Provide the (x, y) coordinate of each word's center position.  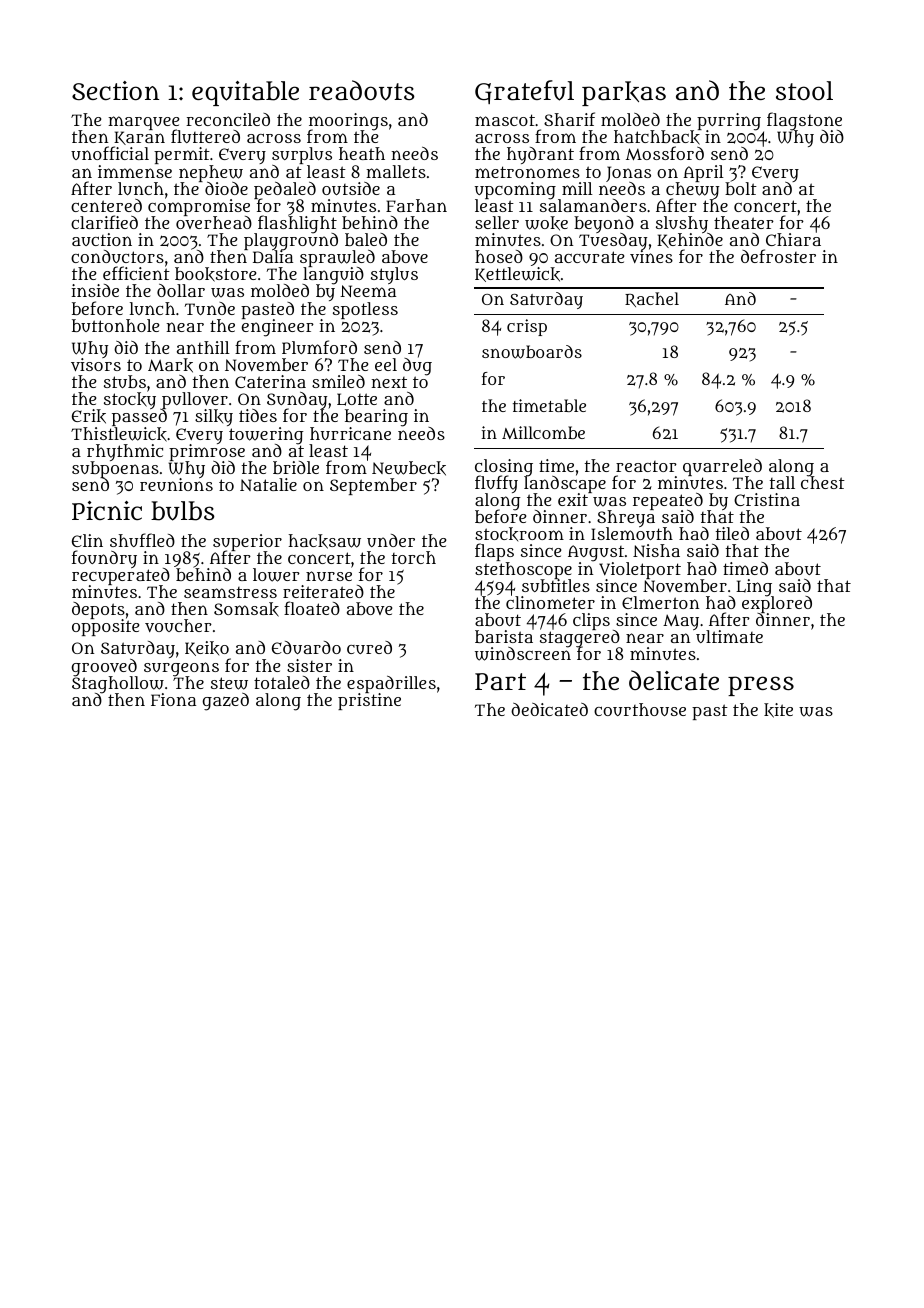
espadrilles (391, 684)
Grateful (524, 92)
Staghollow (118, 684)
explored (777, 604)
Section (115, 90)
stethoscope (523, 570)
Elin (87, 540)
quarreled (722, 468)
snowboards (532, 352)
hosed (499, 256)
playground (291, 242)
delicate (674, 680)
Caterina (270, 381)
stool (804, 90)
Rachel (652, 299)
